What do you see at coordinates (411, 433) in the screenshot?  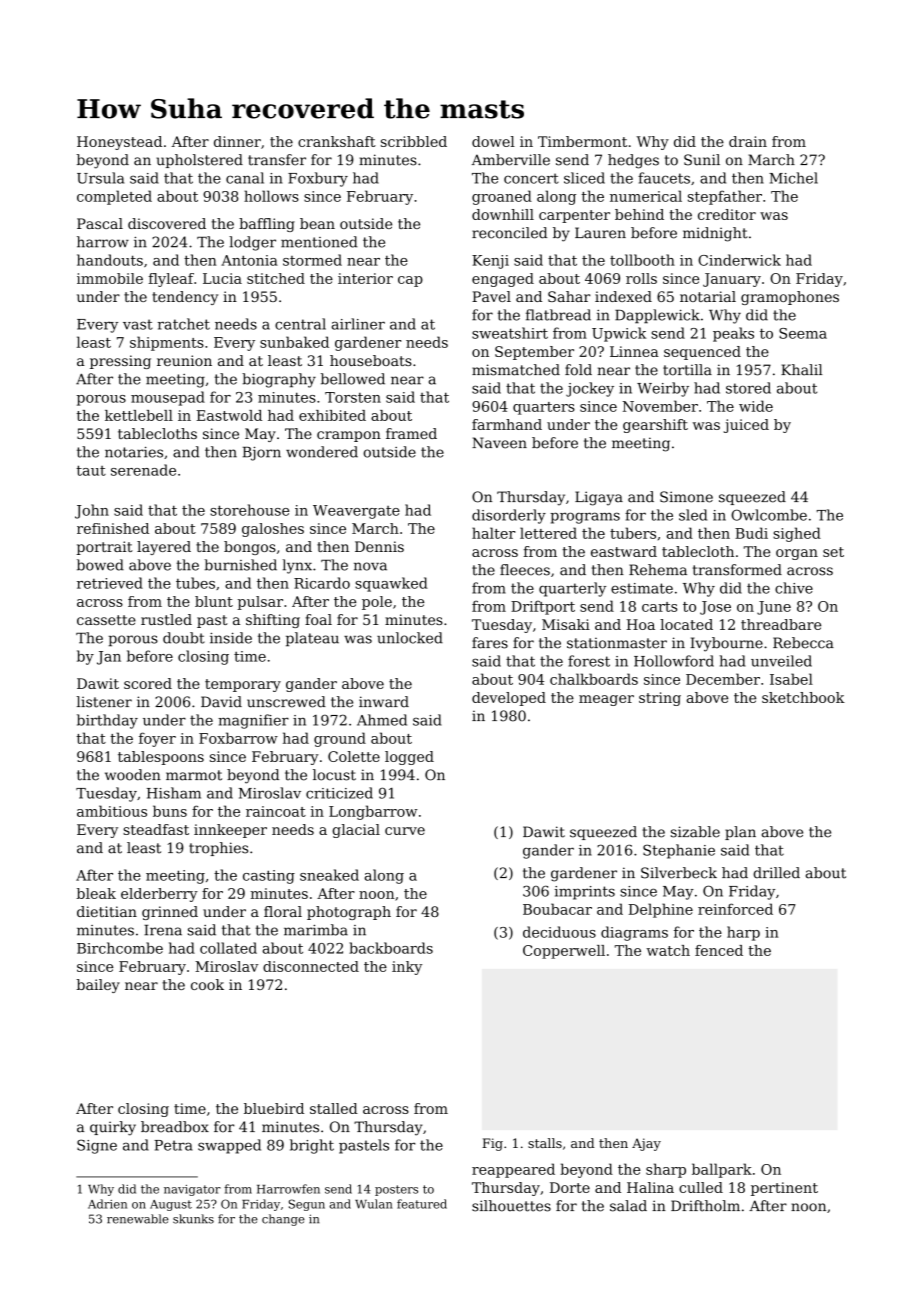 I see `framed` at bounding box center [411, 433].
